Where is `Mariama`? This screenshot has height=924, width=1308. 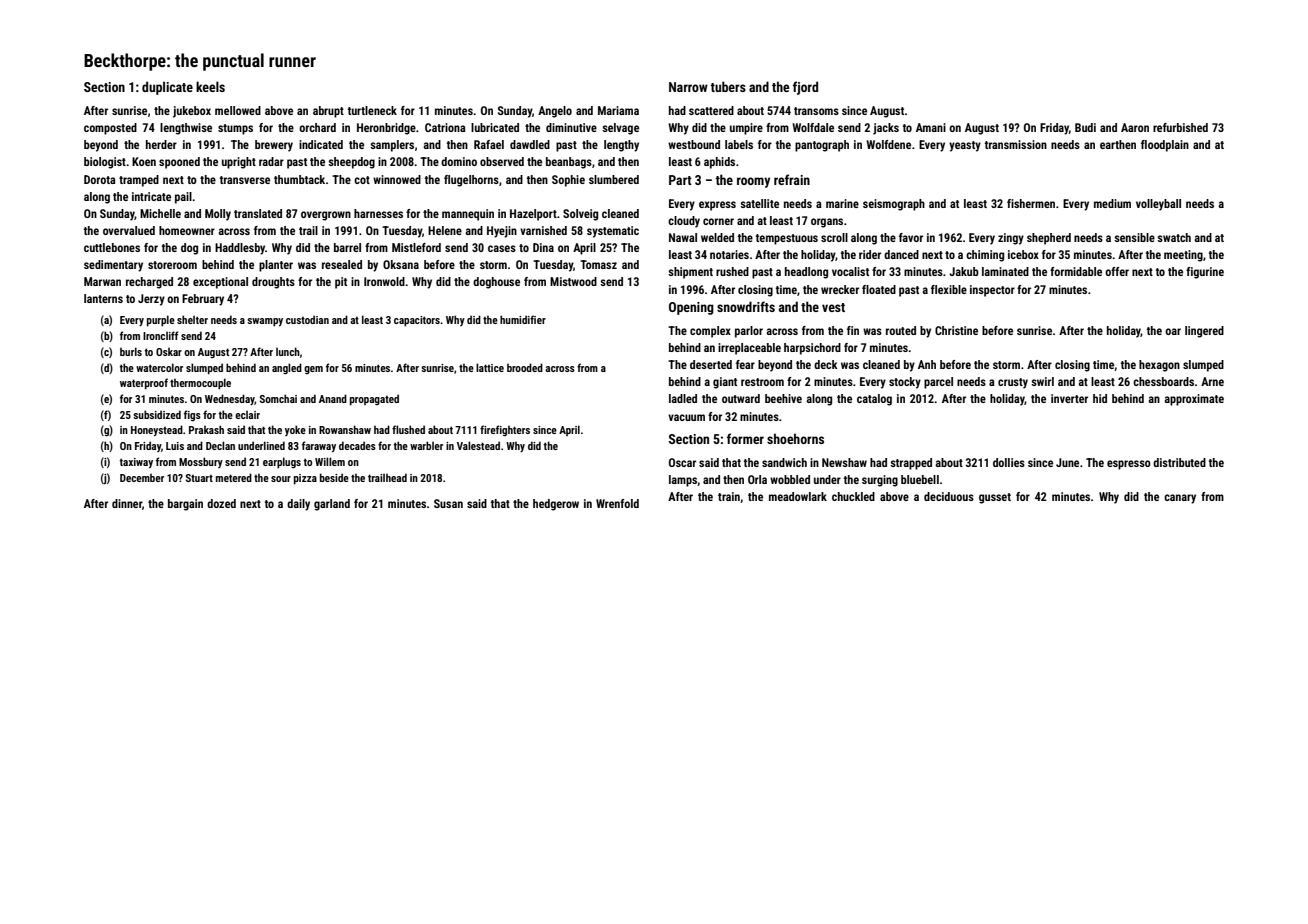 Mariama is located at coordinates (618, 110).
